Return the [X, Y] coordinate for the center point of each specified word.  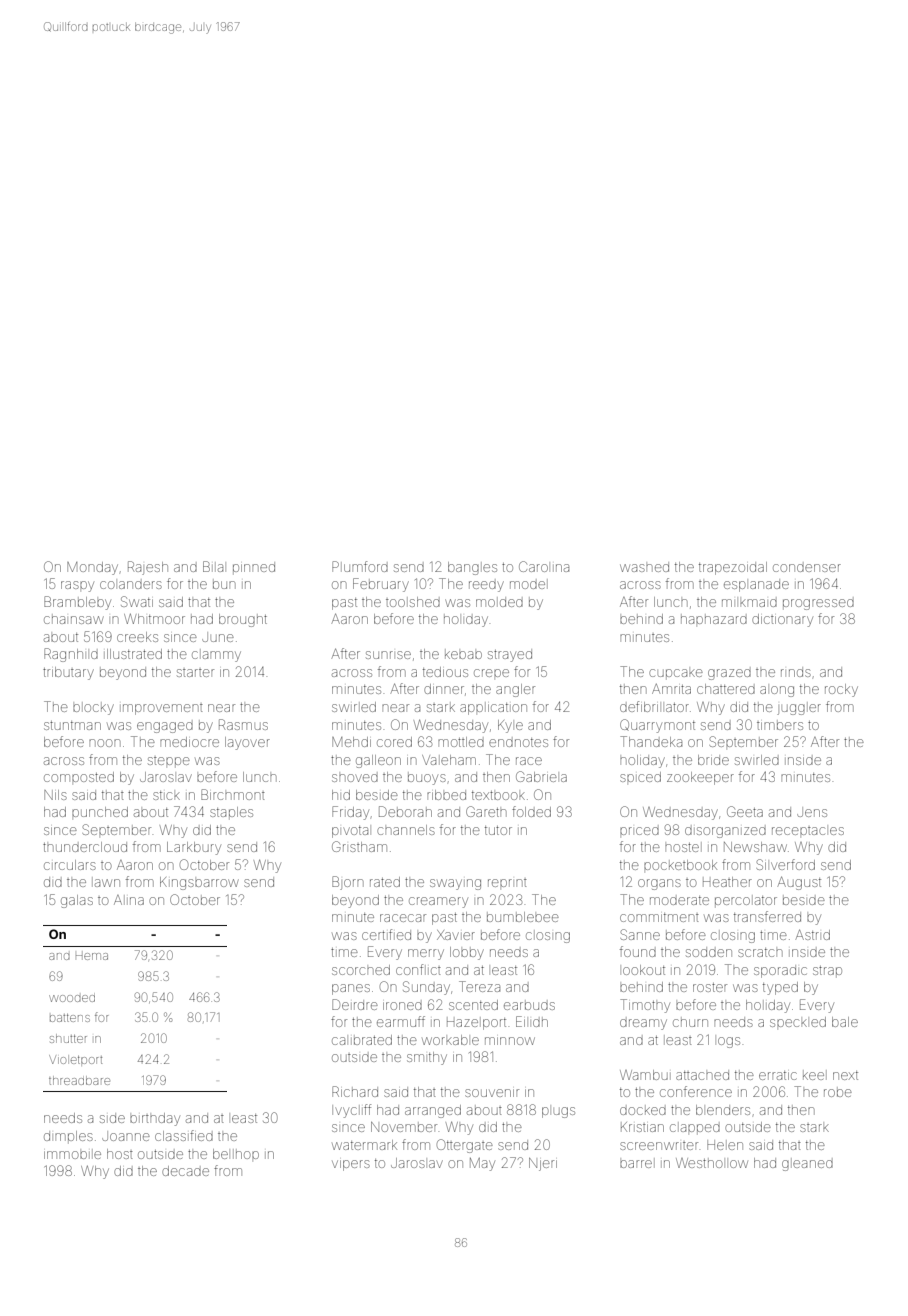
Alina [129, 900]
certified [386, 934]
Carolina [544, 566]
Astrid [812, 934]
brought [243, 620]
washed [644, 567]
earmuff [401, 1021]
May [482, 1164]
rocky [841, 690]
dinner [444, 689]
